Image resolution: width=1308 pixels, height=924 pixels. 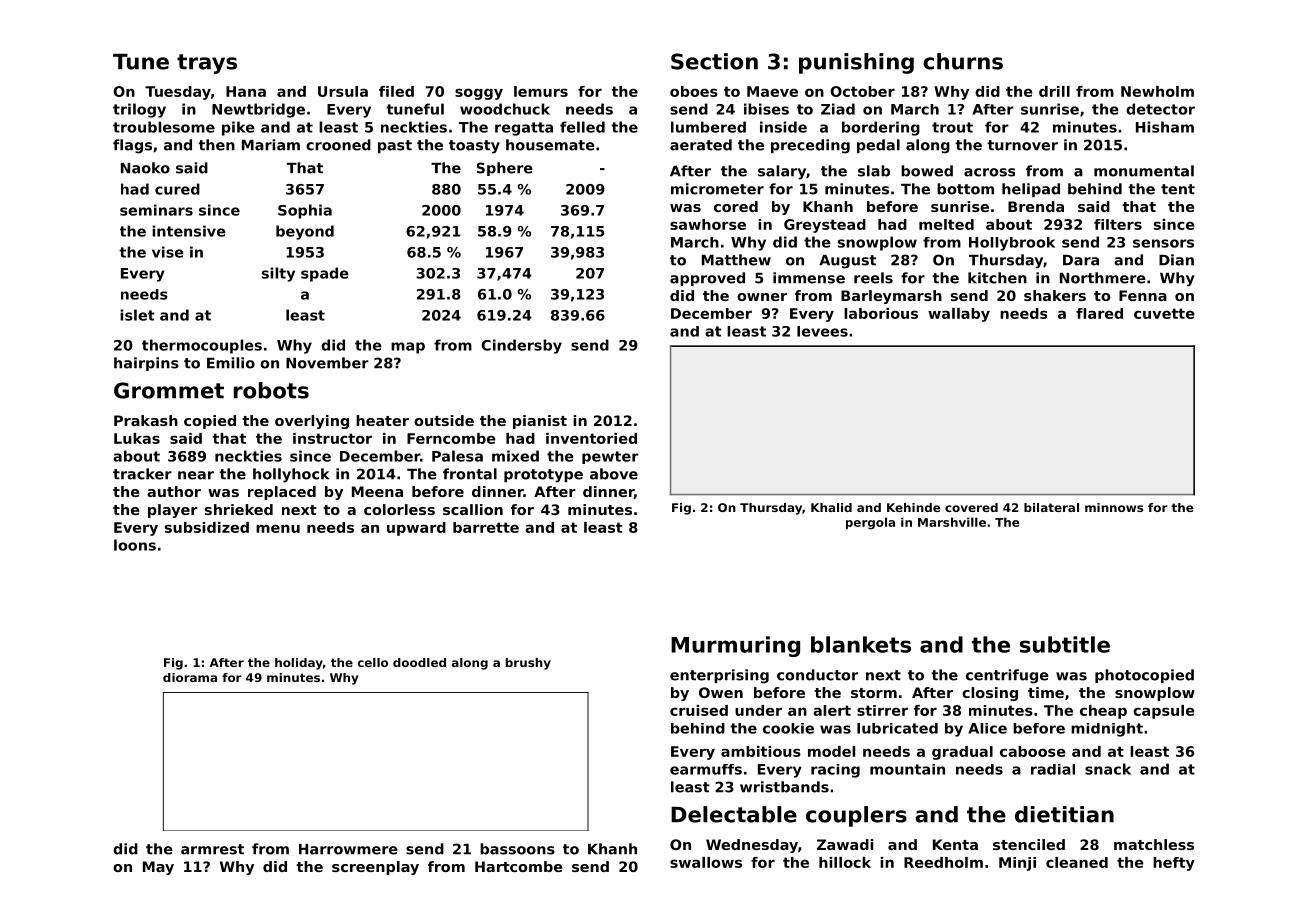 I want to click on islet, so click(x=137, y=315).
